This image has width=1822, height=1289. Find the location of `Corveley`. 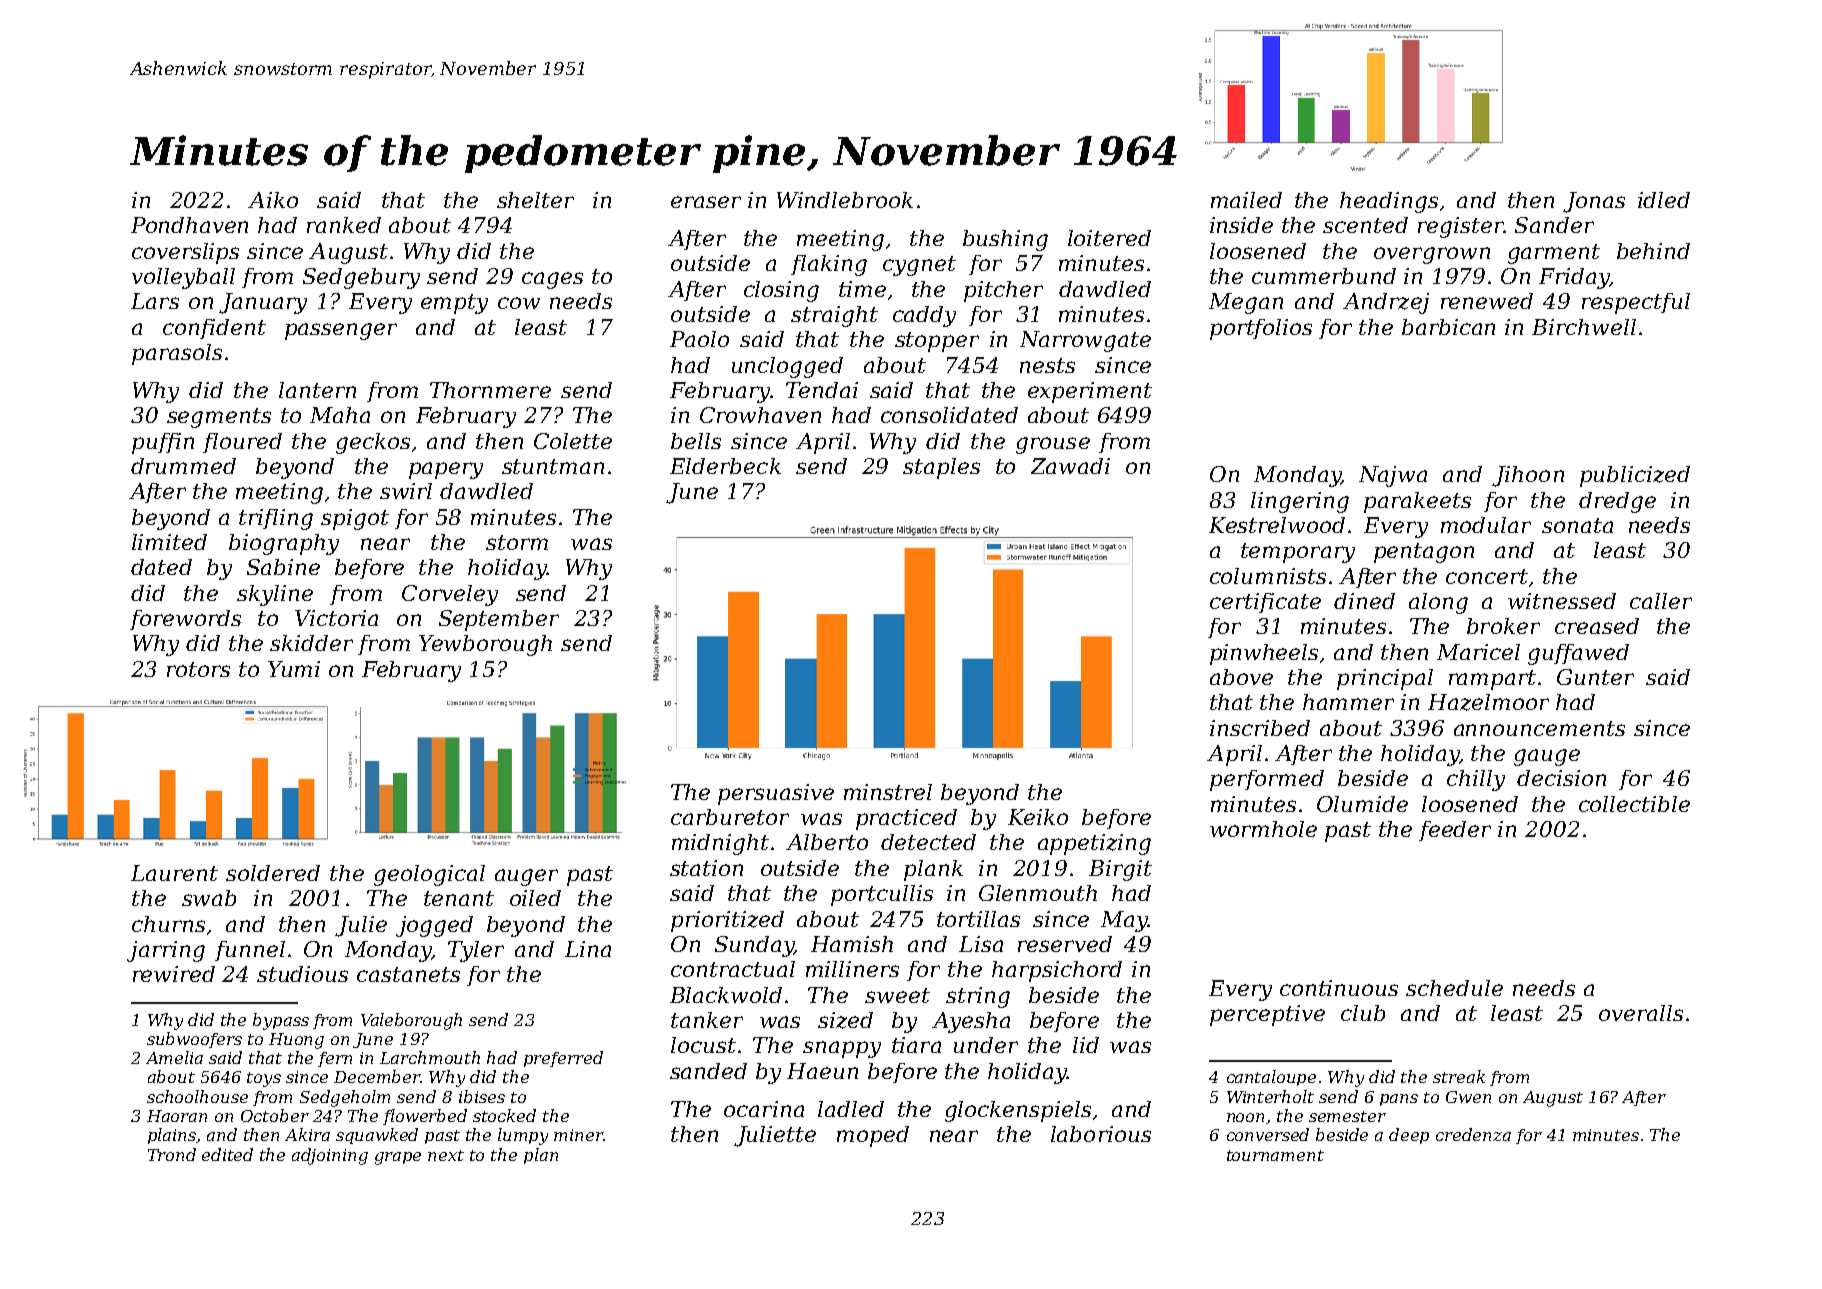

Corveley is located at coordinates (450, 595).
